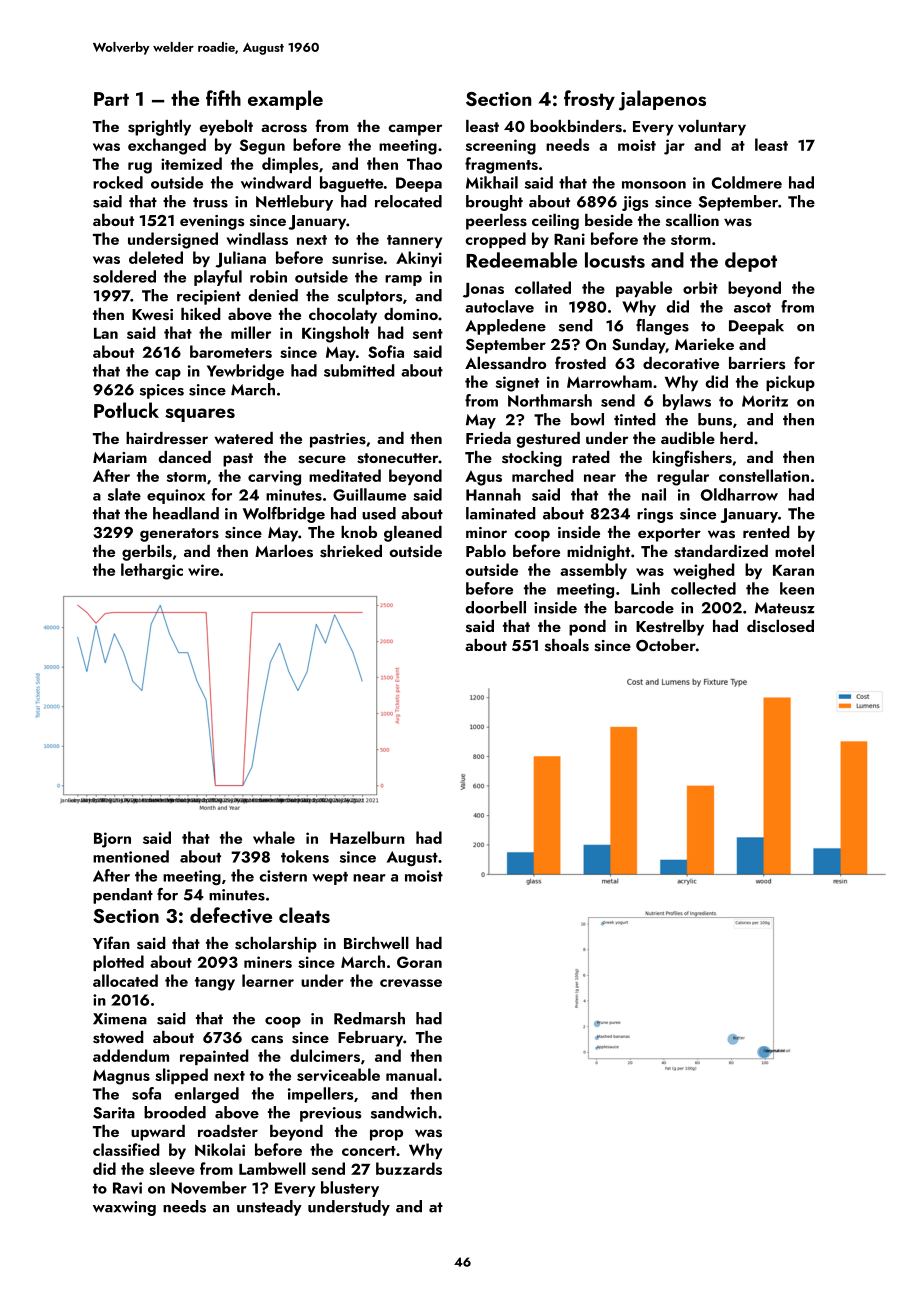  What do you see at coordinates (419, 962) in the screenshot?
I see `Goran` at bounding box center [419, 962].
